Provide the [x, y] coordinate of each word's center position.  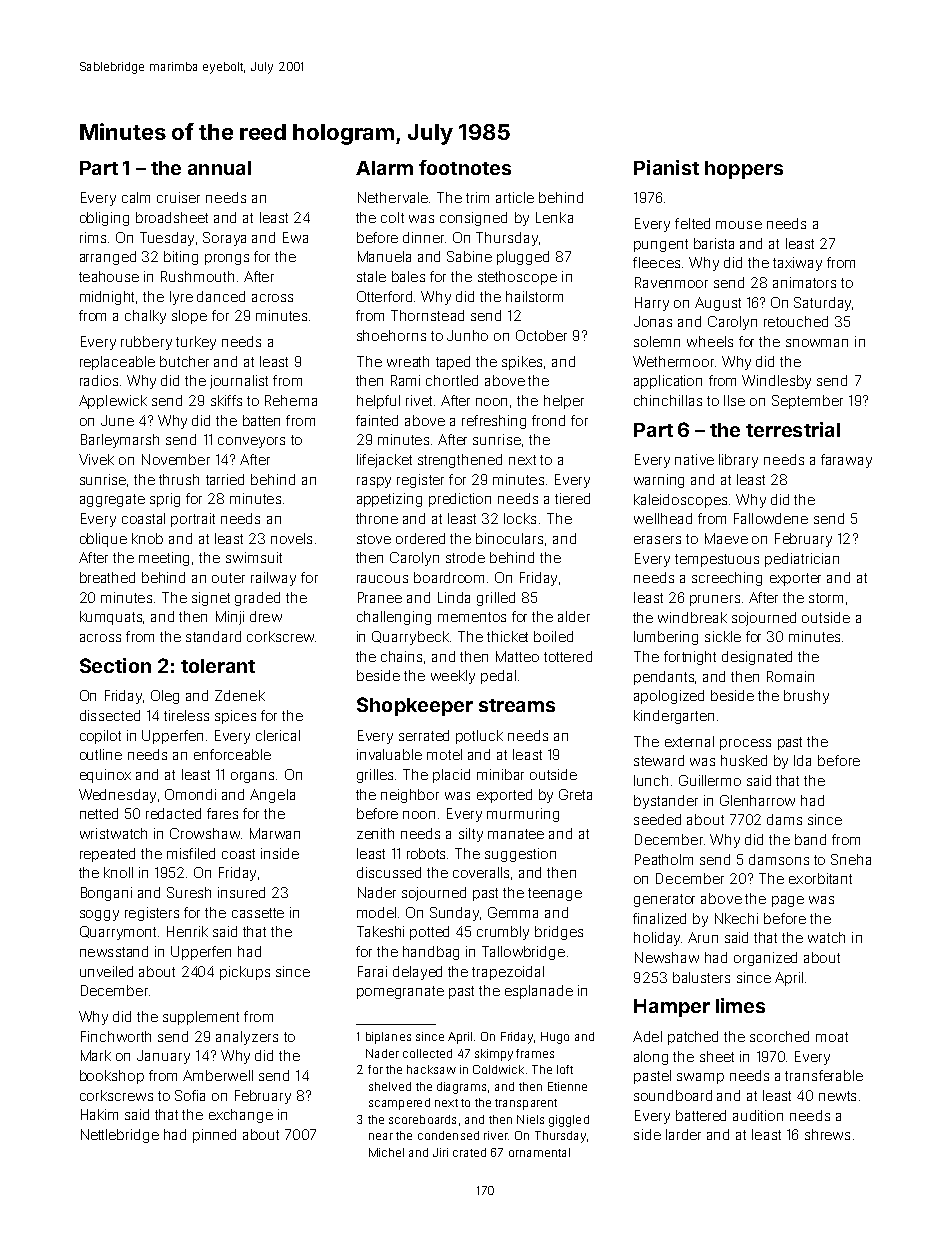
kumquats [111, 618]
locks [520, 518]
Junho [467, 335]
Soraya [224, 239]
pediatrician [802, 560]
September [807, 402]
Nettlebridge [120, 1136]
